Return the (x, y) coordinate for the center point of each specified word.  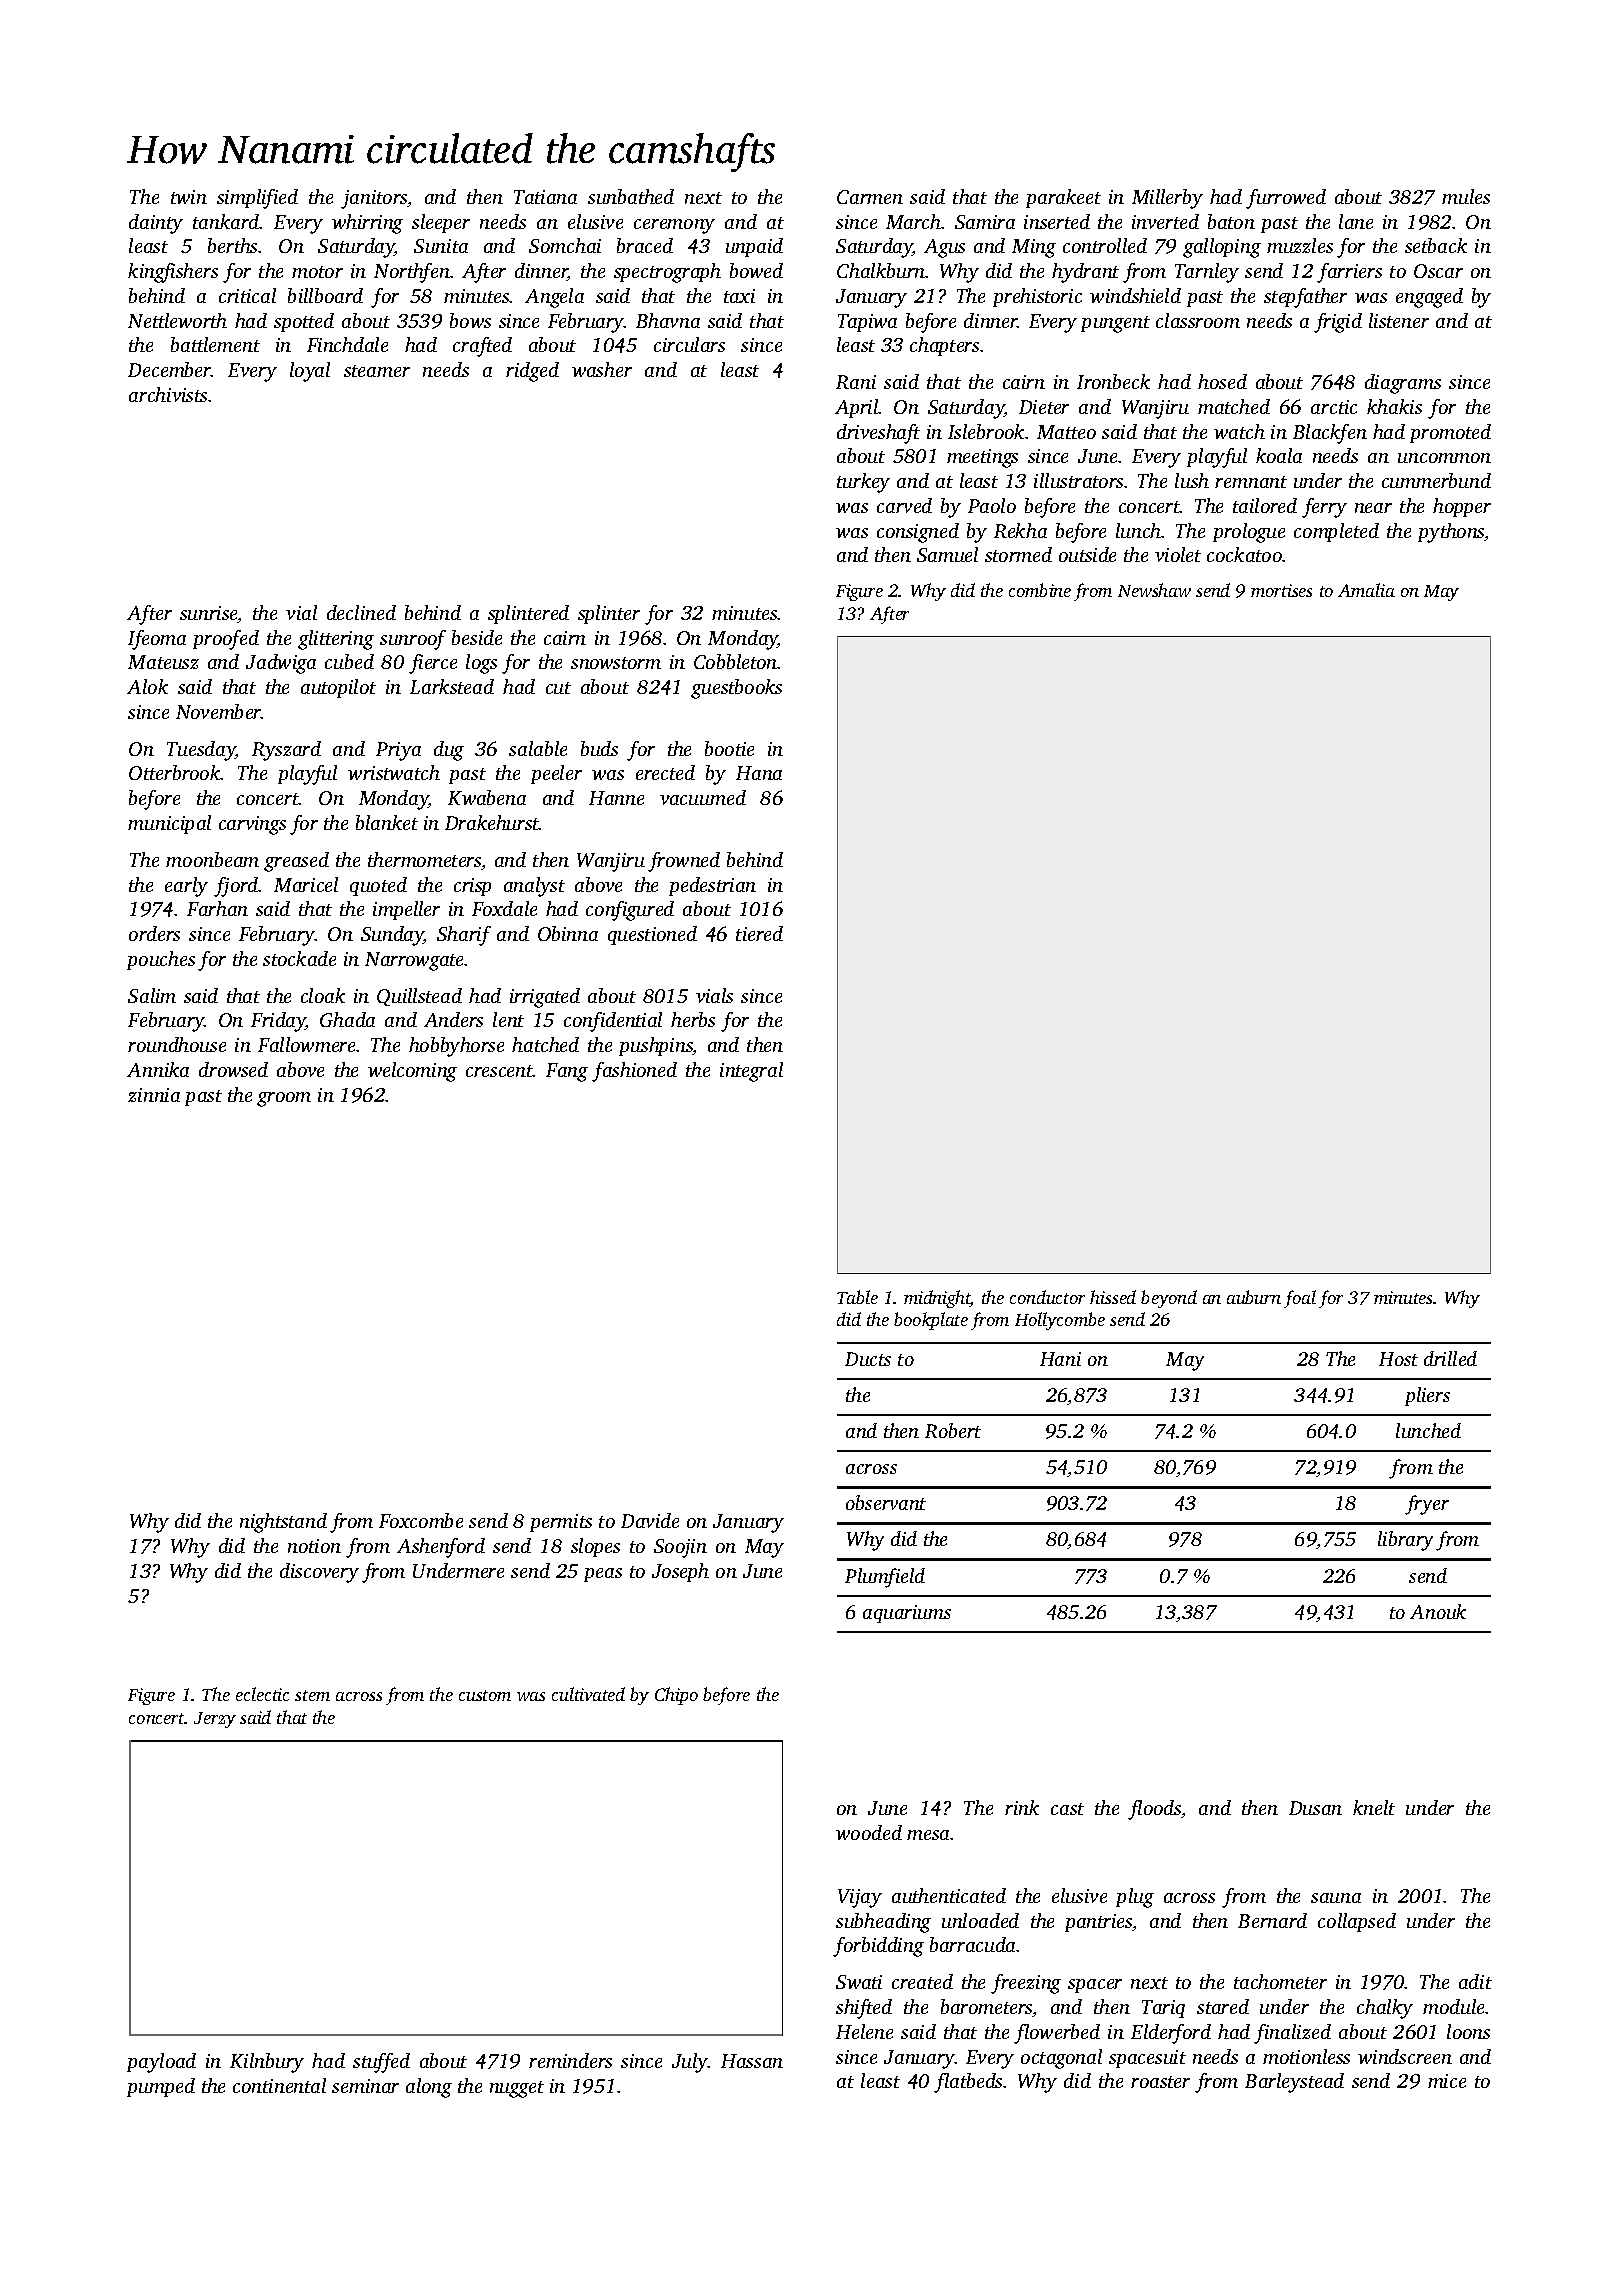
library (1405, 1541)
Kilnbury (267, 2063)
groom (284, 1099)
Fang (567, 1072)
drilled (1450, 1358)
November (218, 711)
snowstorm (616, 663)
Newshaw (1154, 590)
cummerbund (1436, 480)
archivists (168, 394)
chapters (944, 346)
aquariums (907, 1614)
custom (485, 1695)
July (690, 2063)
